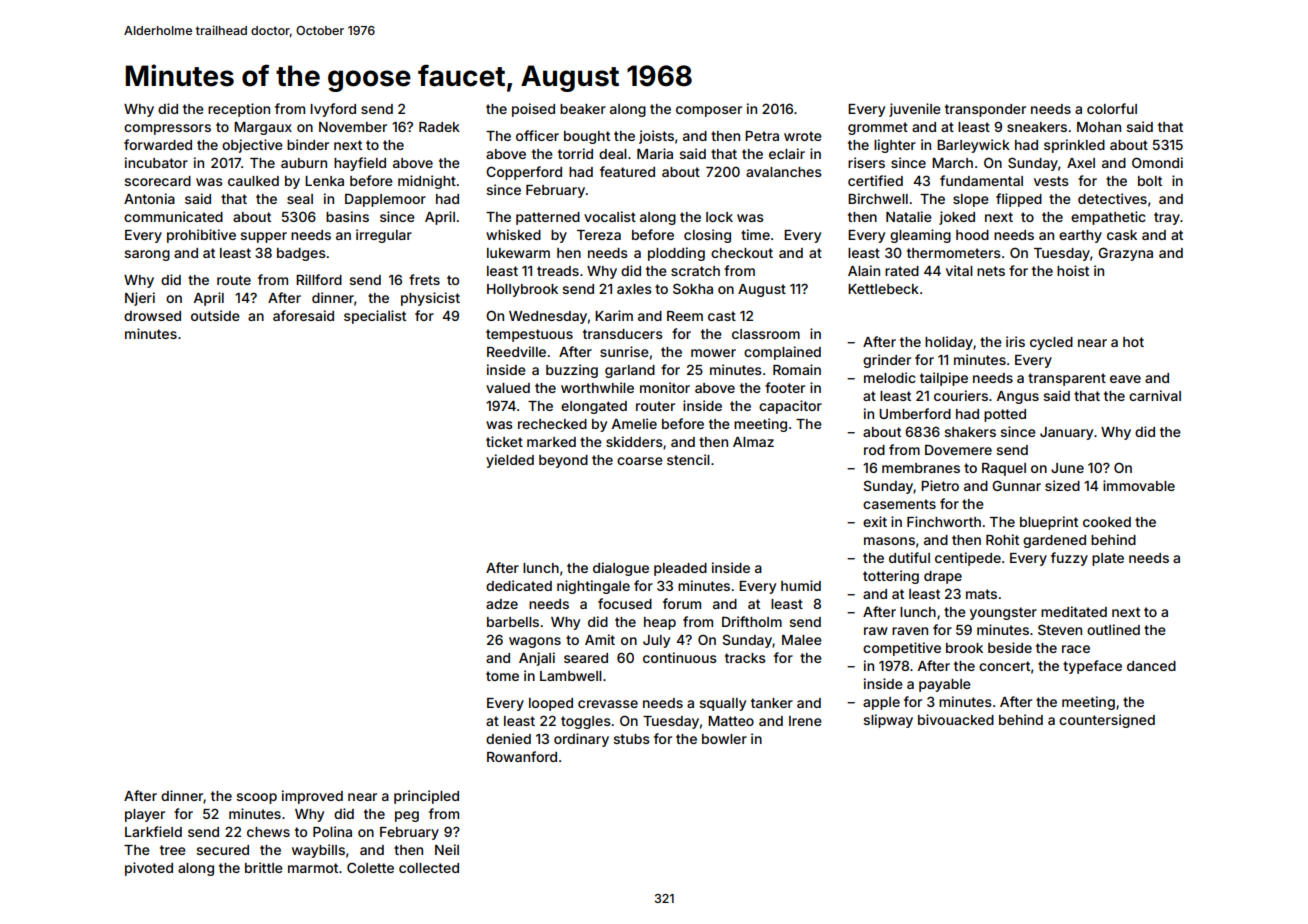 The image size is (1308, 924). I want to click on flipped, so click(1019, 200).
